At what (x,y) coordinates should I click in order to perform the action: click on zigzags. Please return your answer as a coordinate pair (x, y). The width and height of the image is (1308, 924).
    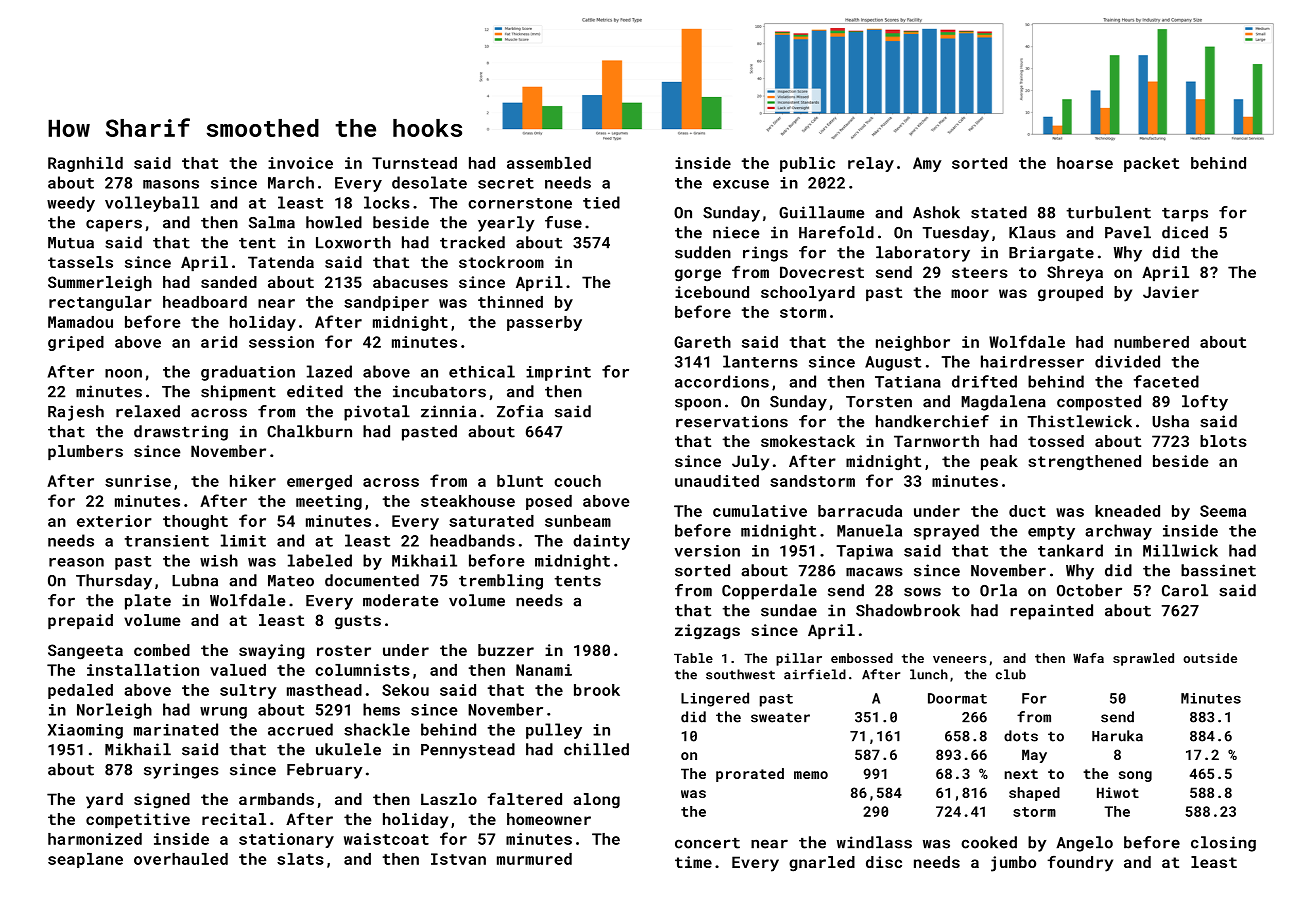
    Looking at the image, I should click on (707, 632).
